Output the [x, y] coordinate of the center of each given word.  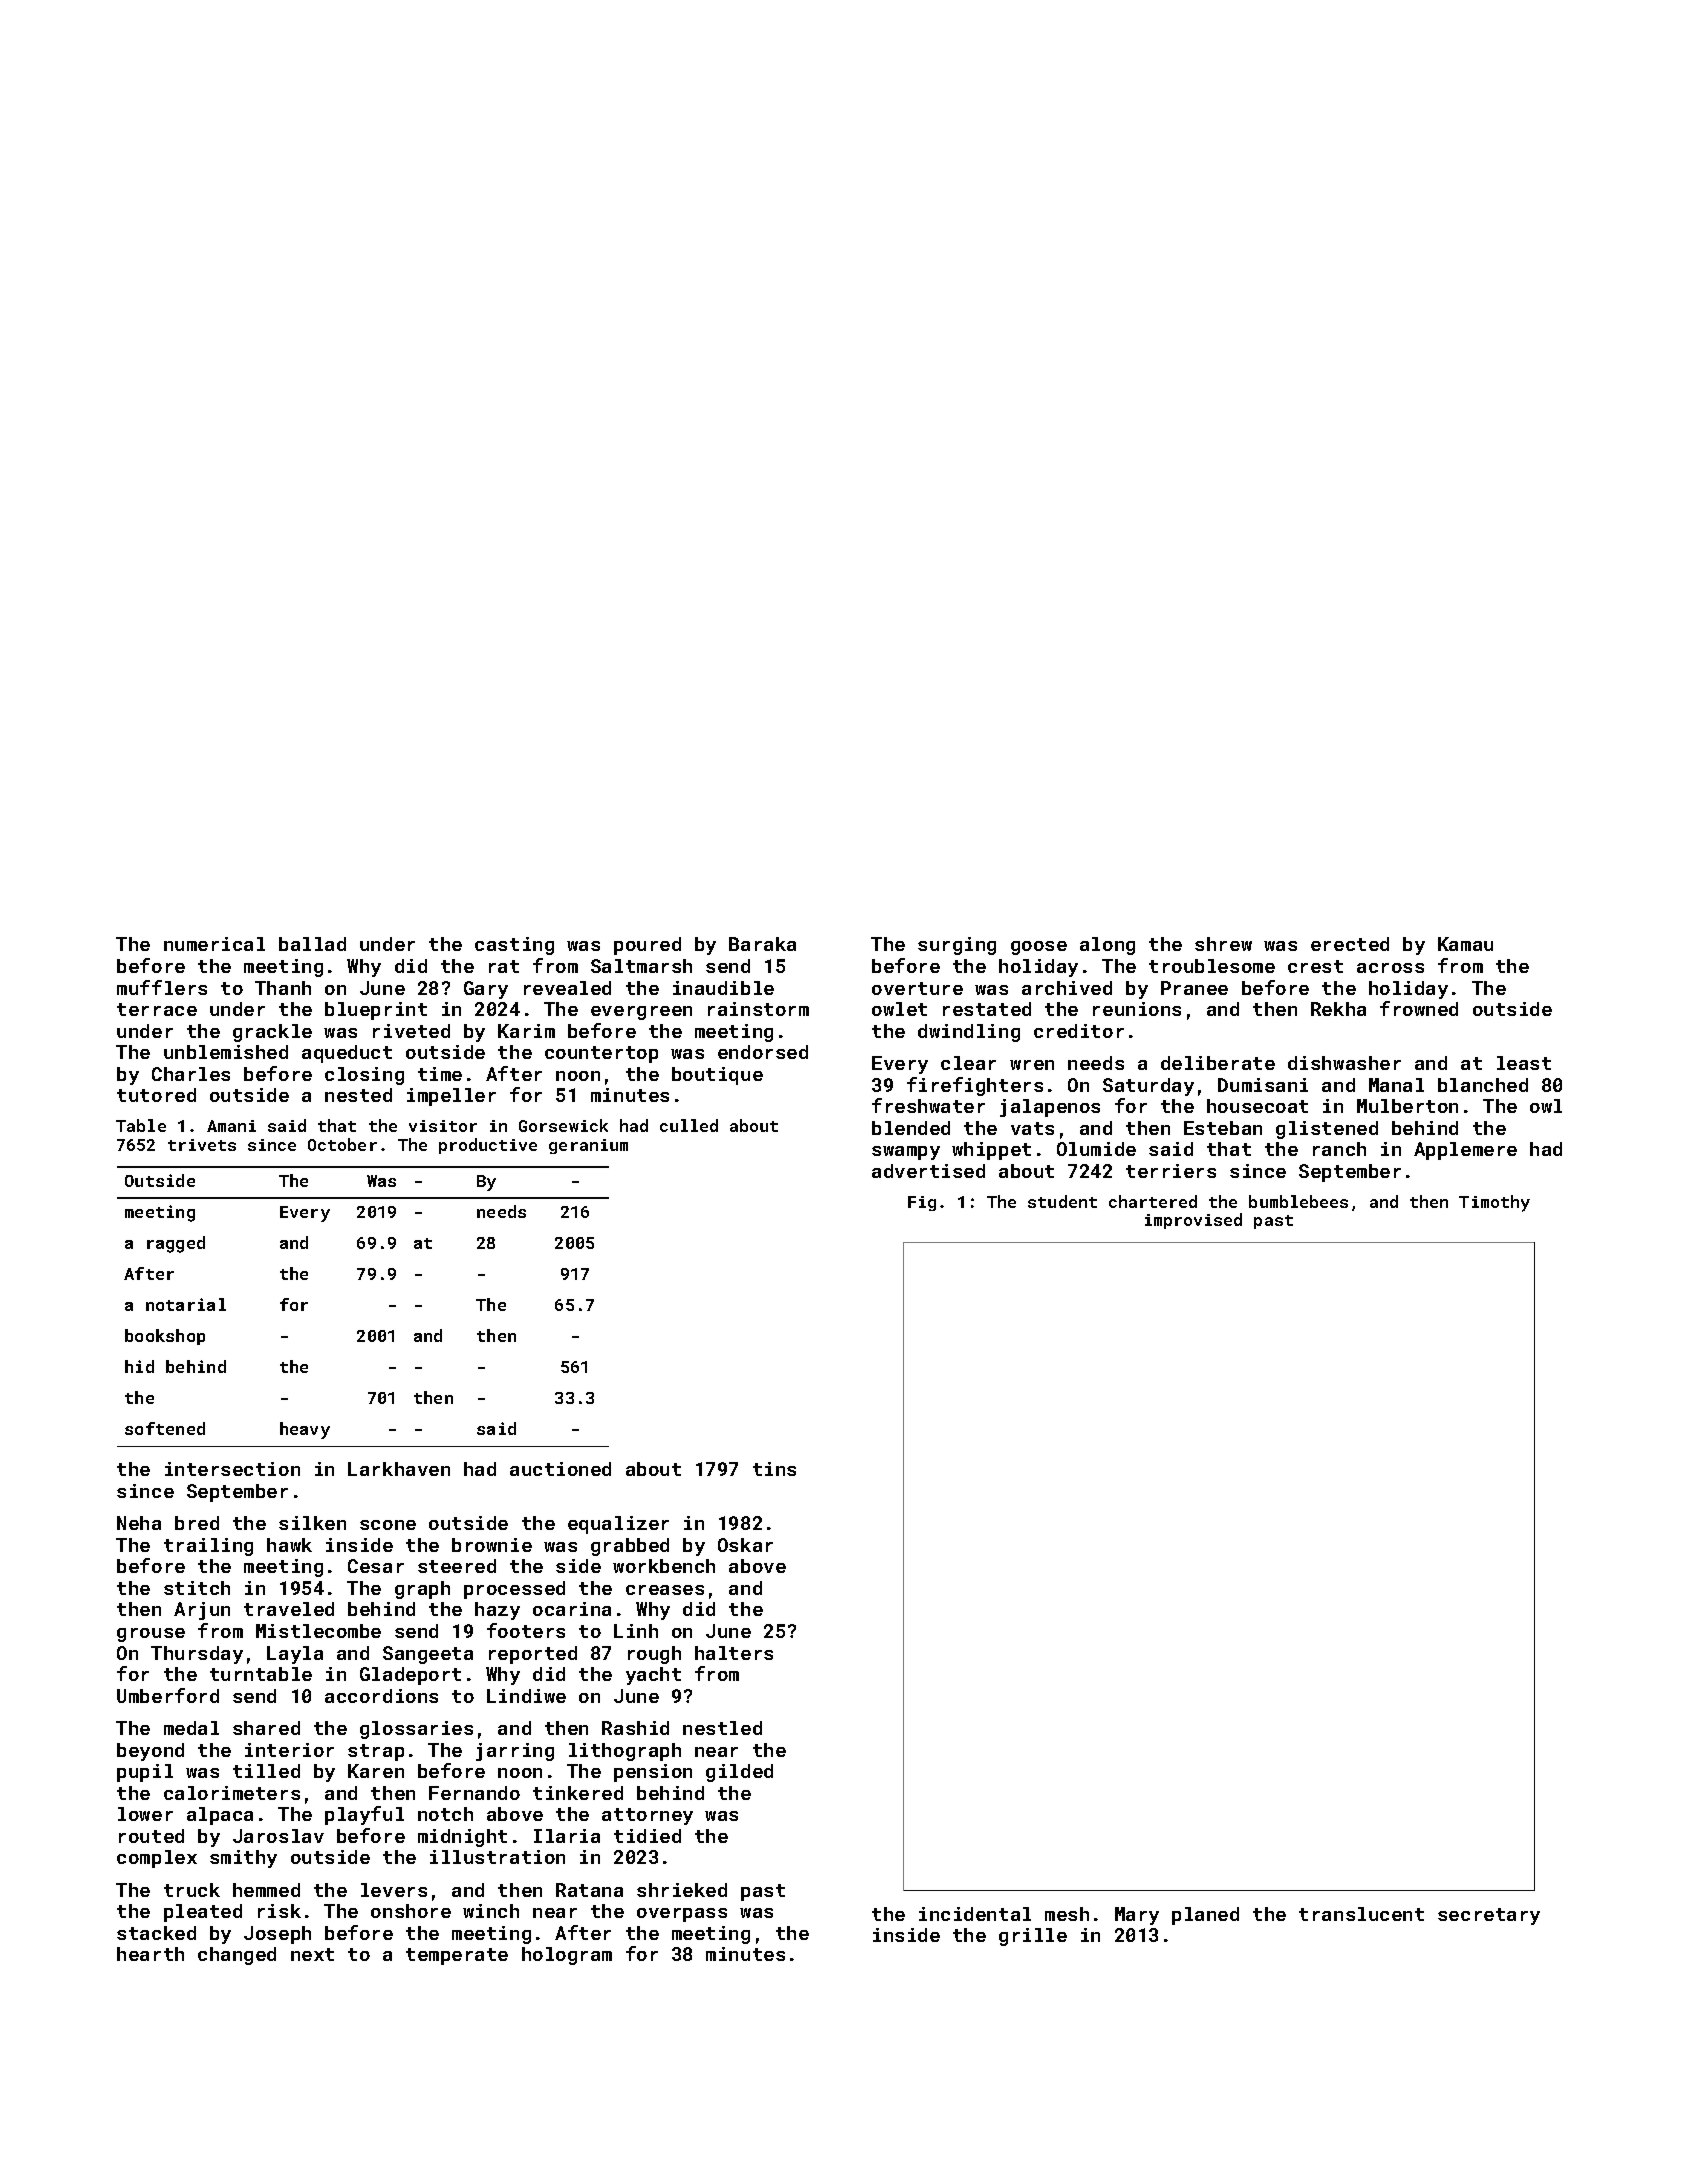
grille [1033, 1937]
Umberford [168, 1695]
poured [647, 946]
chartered [1153, 1201]
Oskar [745, 1545]
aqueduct [347, 1054]
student [1062, 1201]
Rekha [1338, 1009]
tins [774, 1469]
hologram [567, 1956]
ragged [176, 1244]
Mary [1137, 1916]
